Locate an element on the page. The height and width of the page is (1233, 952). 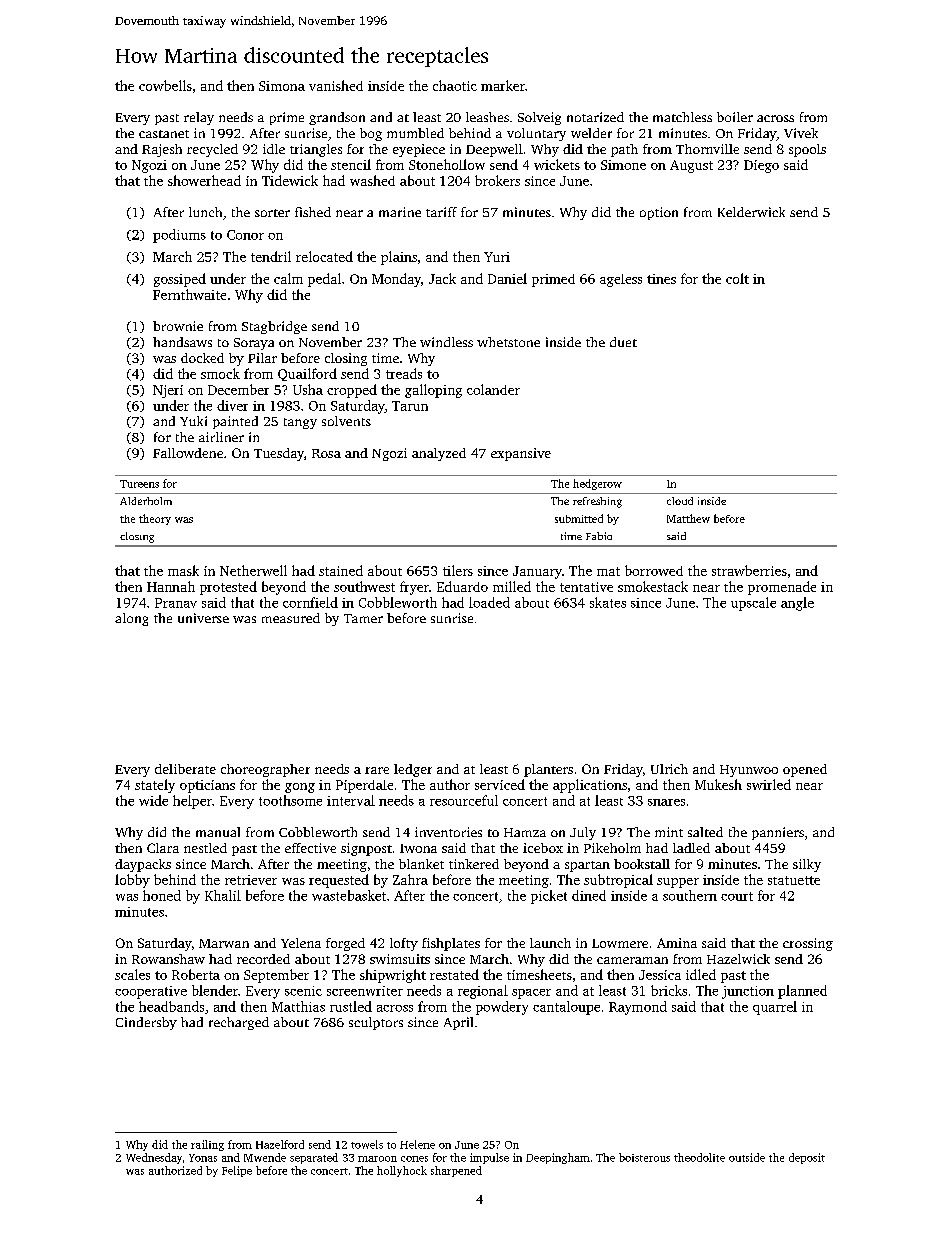
deliberate is located at coordinates (185, 769).
